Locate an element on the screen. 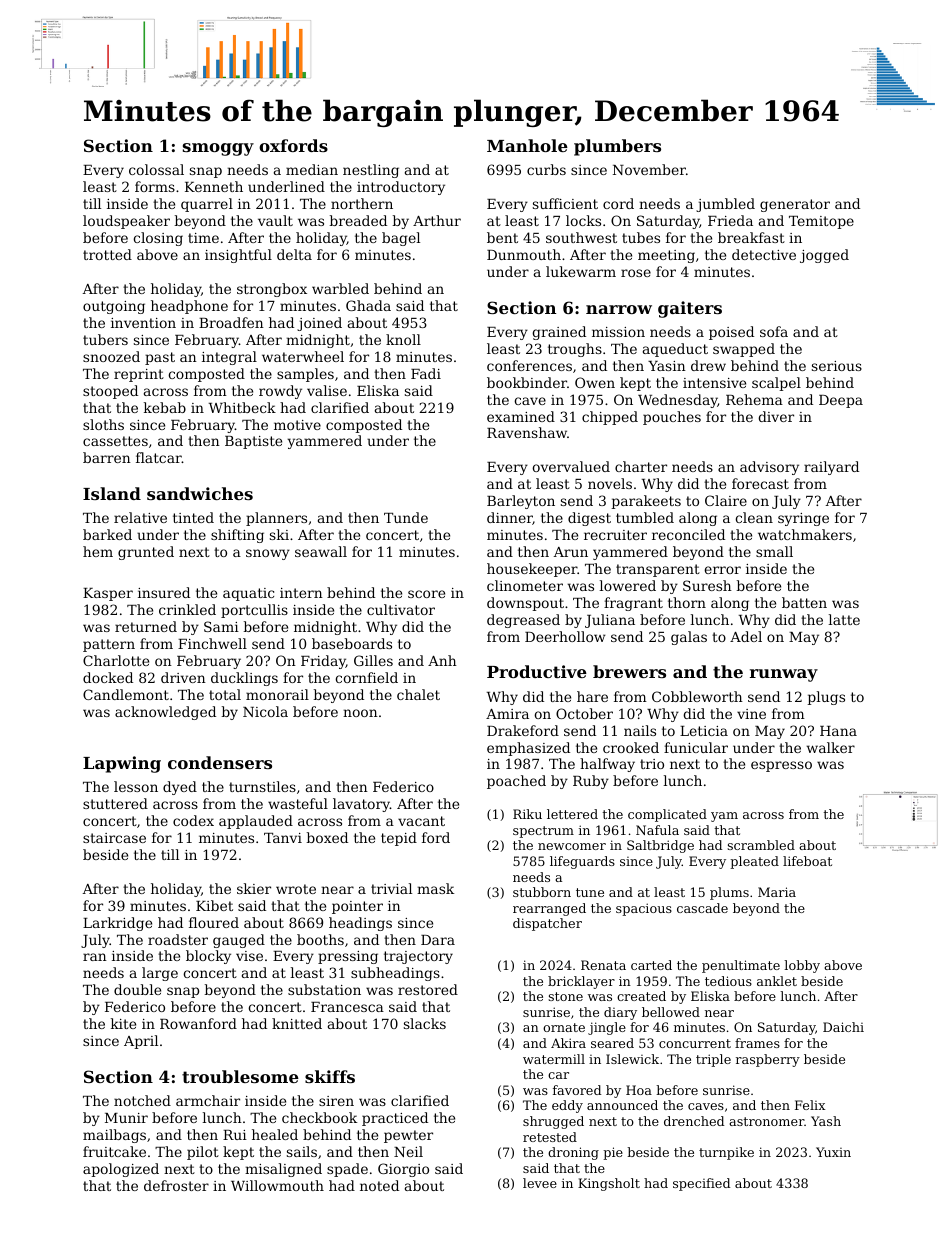  specified is located at coordinates (701, 1184).
